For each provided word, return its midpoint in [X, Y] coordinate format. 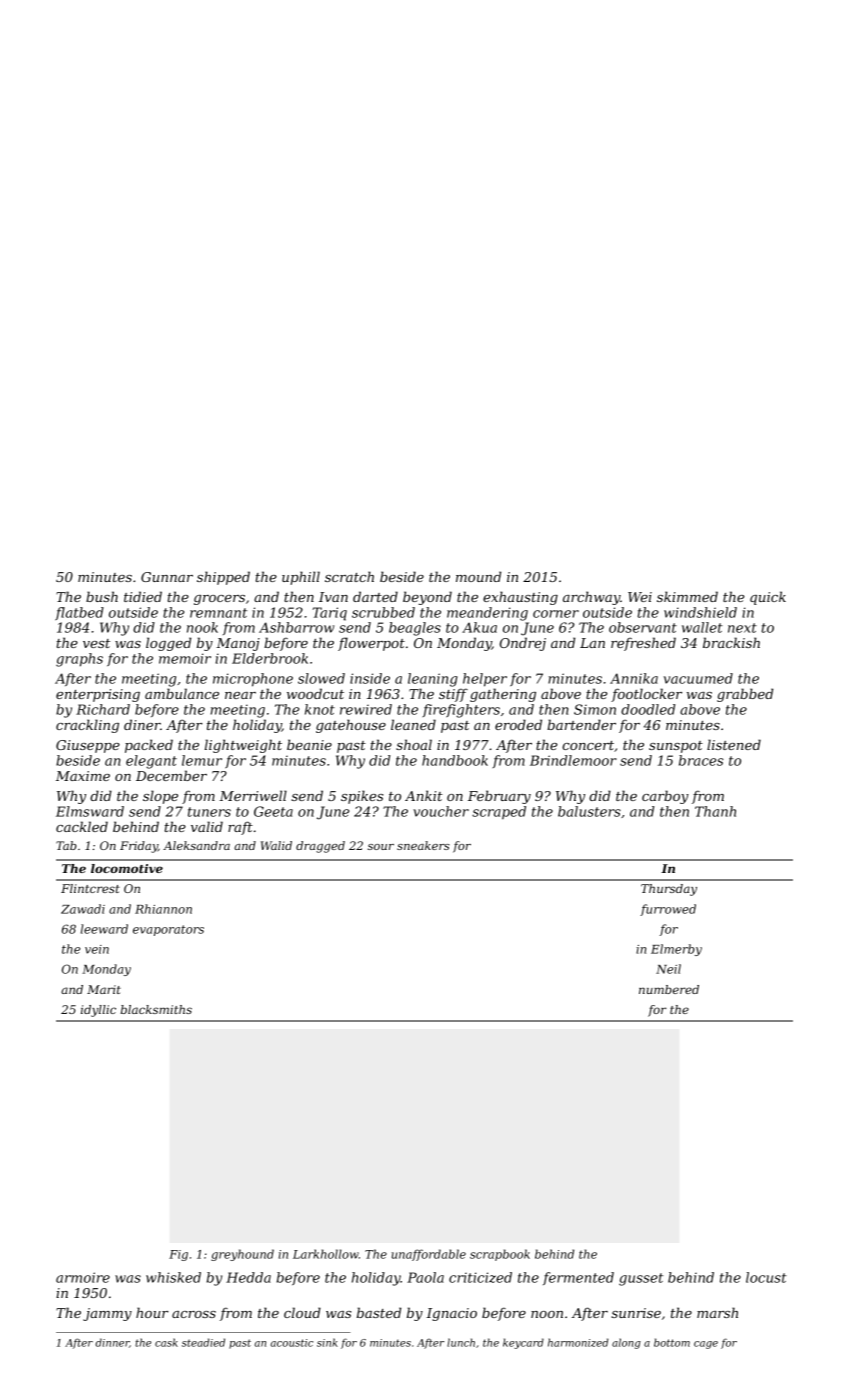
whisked [173, 1277]
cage [706, 1345]
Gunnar [167, 577]
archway [591, 598]
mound [478, 576]
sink [327, 1342]
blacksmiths [156, 1009]
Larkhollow [326, 1254]
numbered [669, 989]
